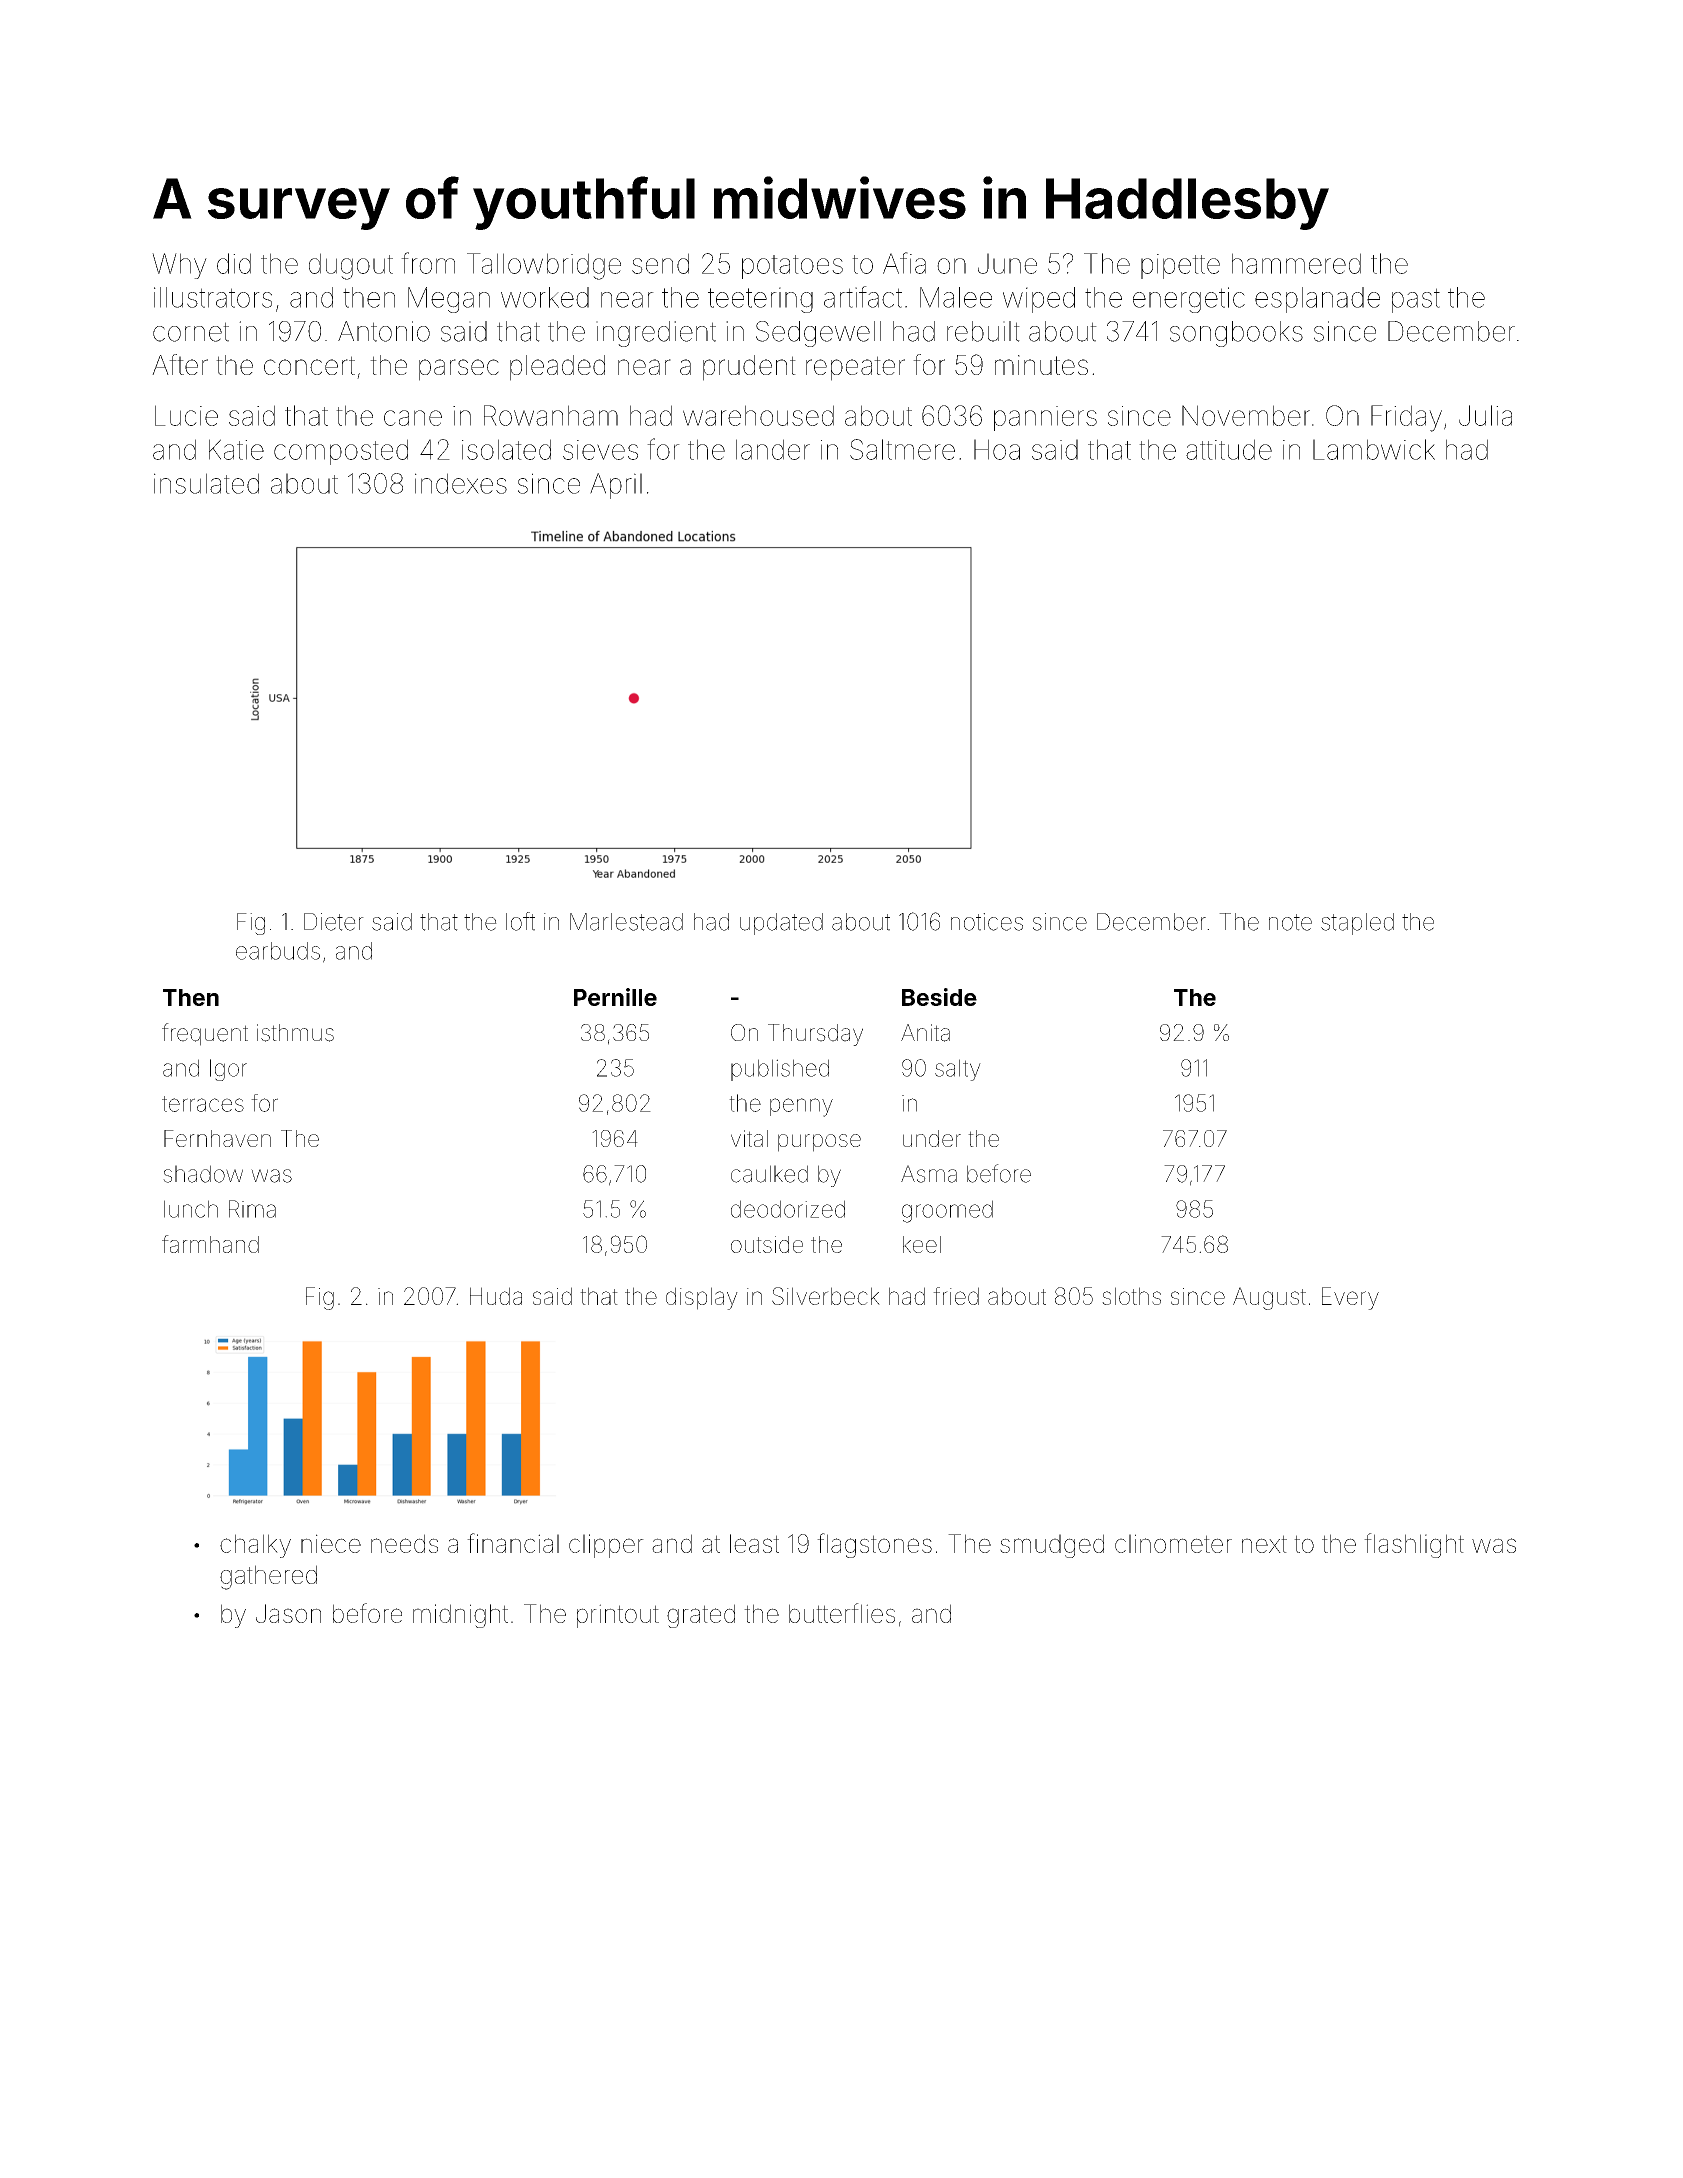  Describe the element at coordinates (1131, 1296) in the screenshot. I see `sloths` at that location.
